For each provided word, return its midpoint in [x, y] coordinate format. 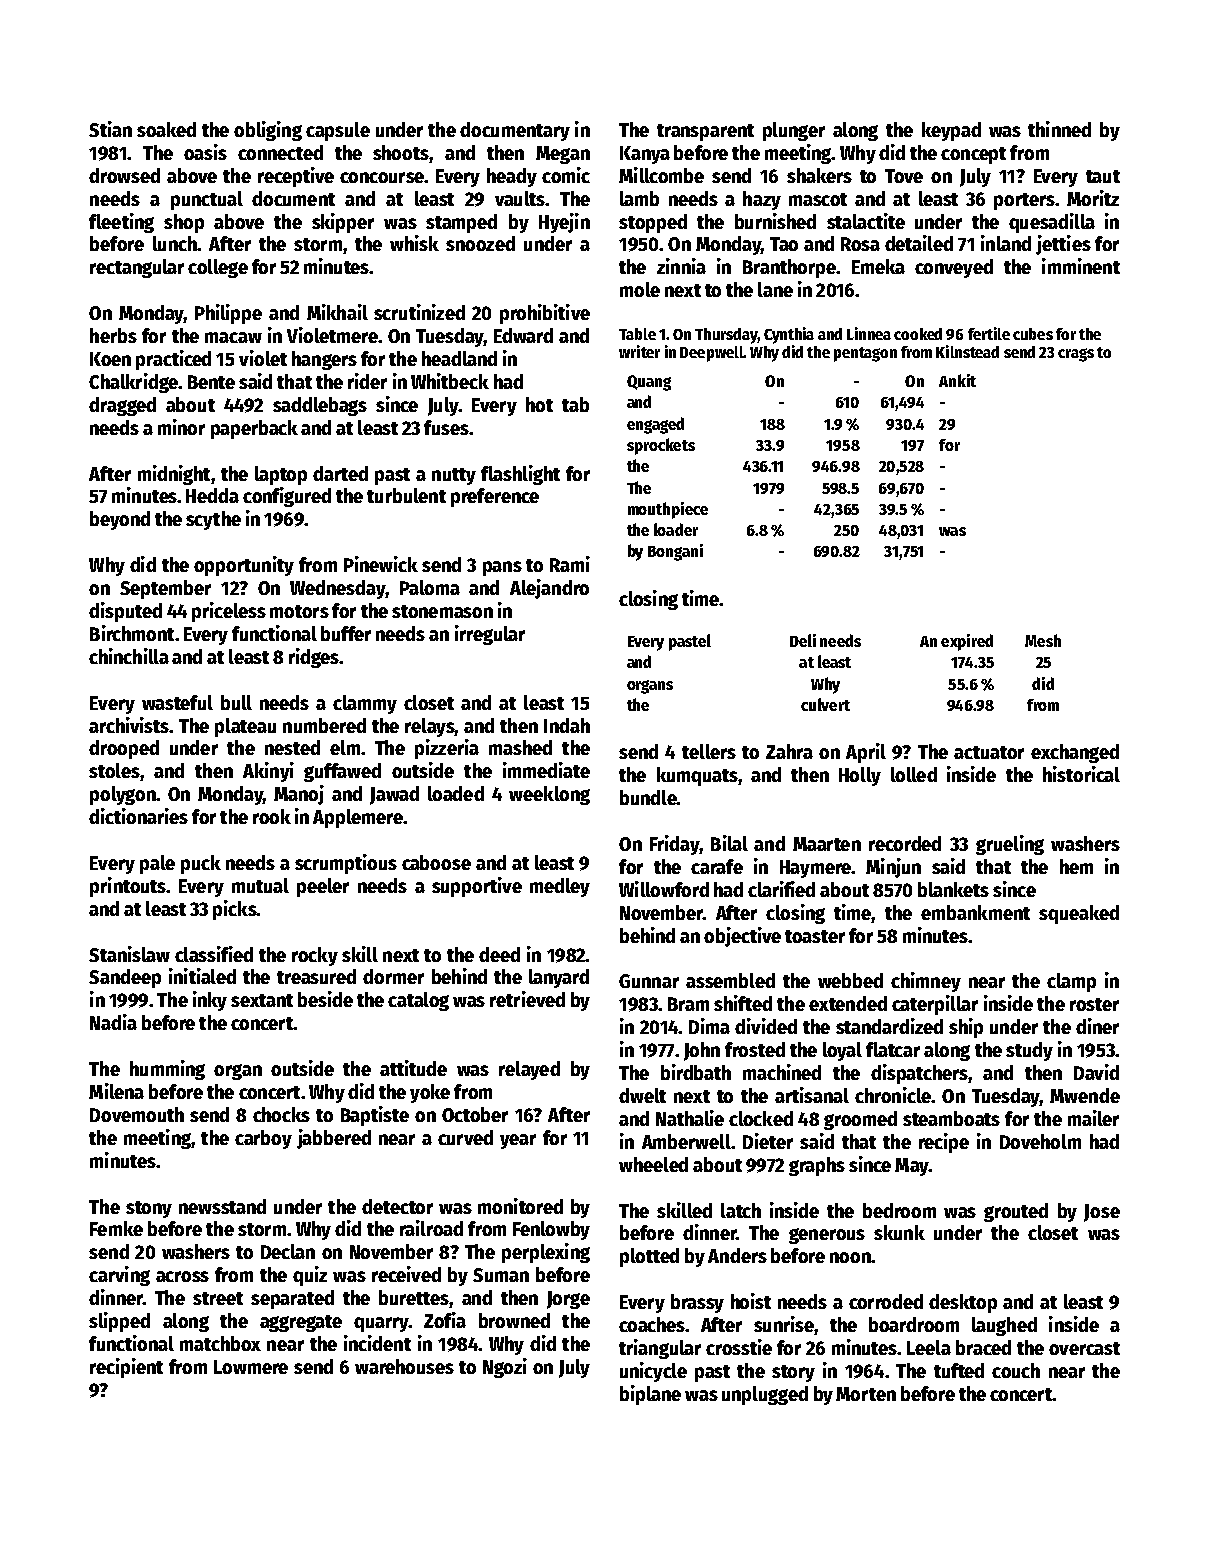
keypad [951, 131]
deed [499, 954]
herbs [113, 335]
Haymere [815, 869]
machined [782, 1072]
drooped [124, 749]
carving [119, 1276]
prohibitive [545, 314]
